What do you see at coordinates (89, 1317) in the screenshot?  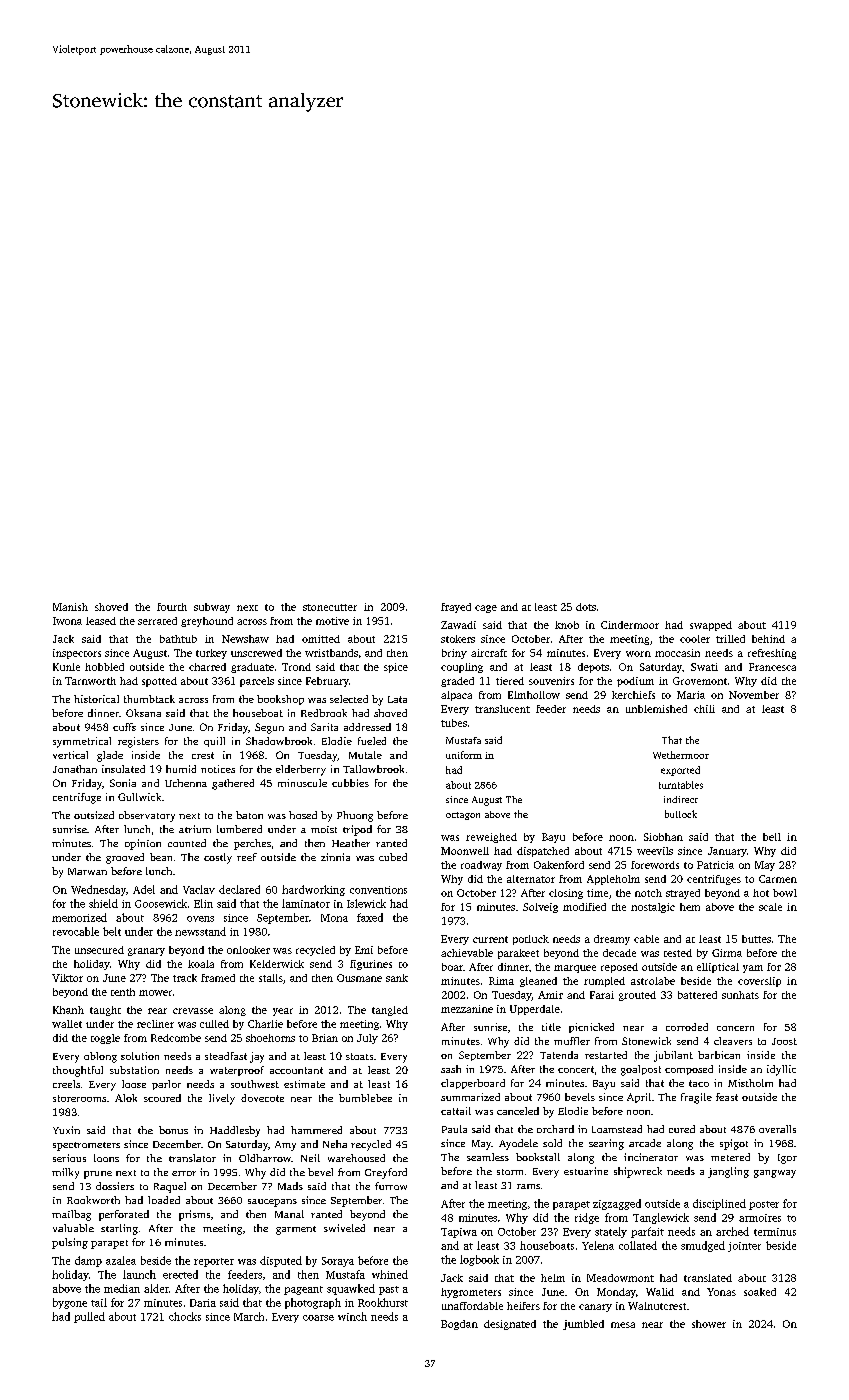 I see `pulled` at bounding box center [89, 1317].
